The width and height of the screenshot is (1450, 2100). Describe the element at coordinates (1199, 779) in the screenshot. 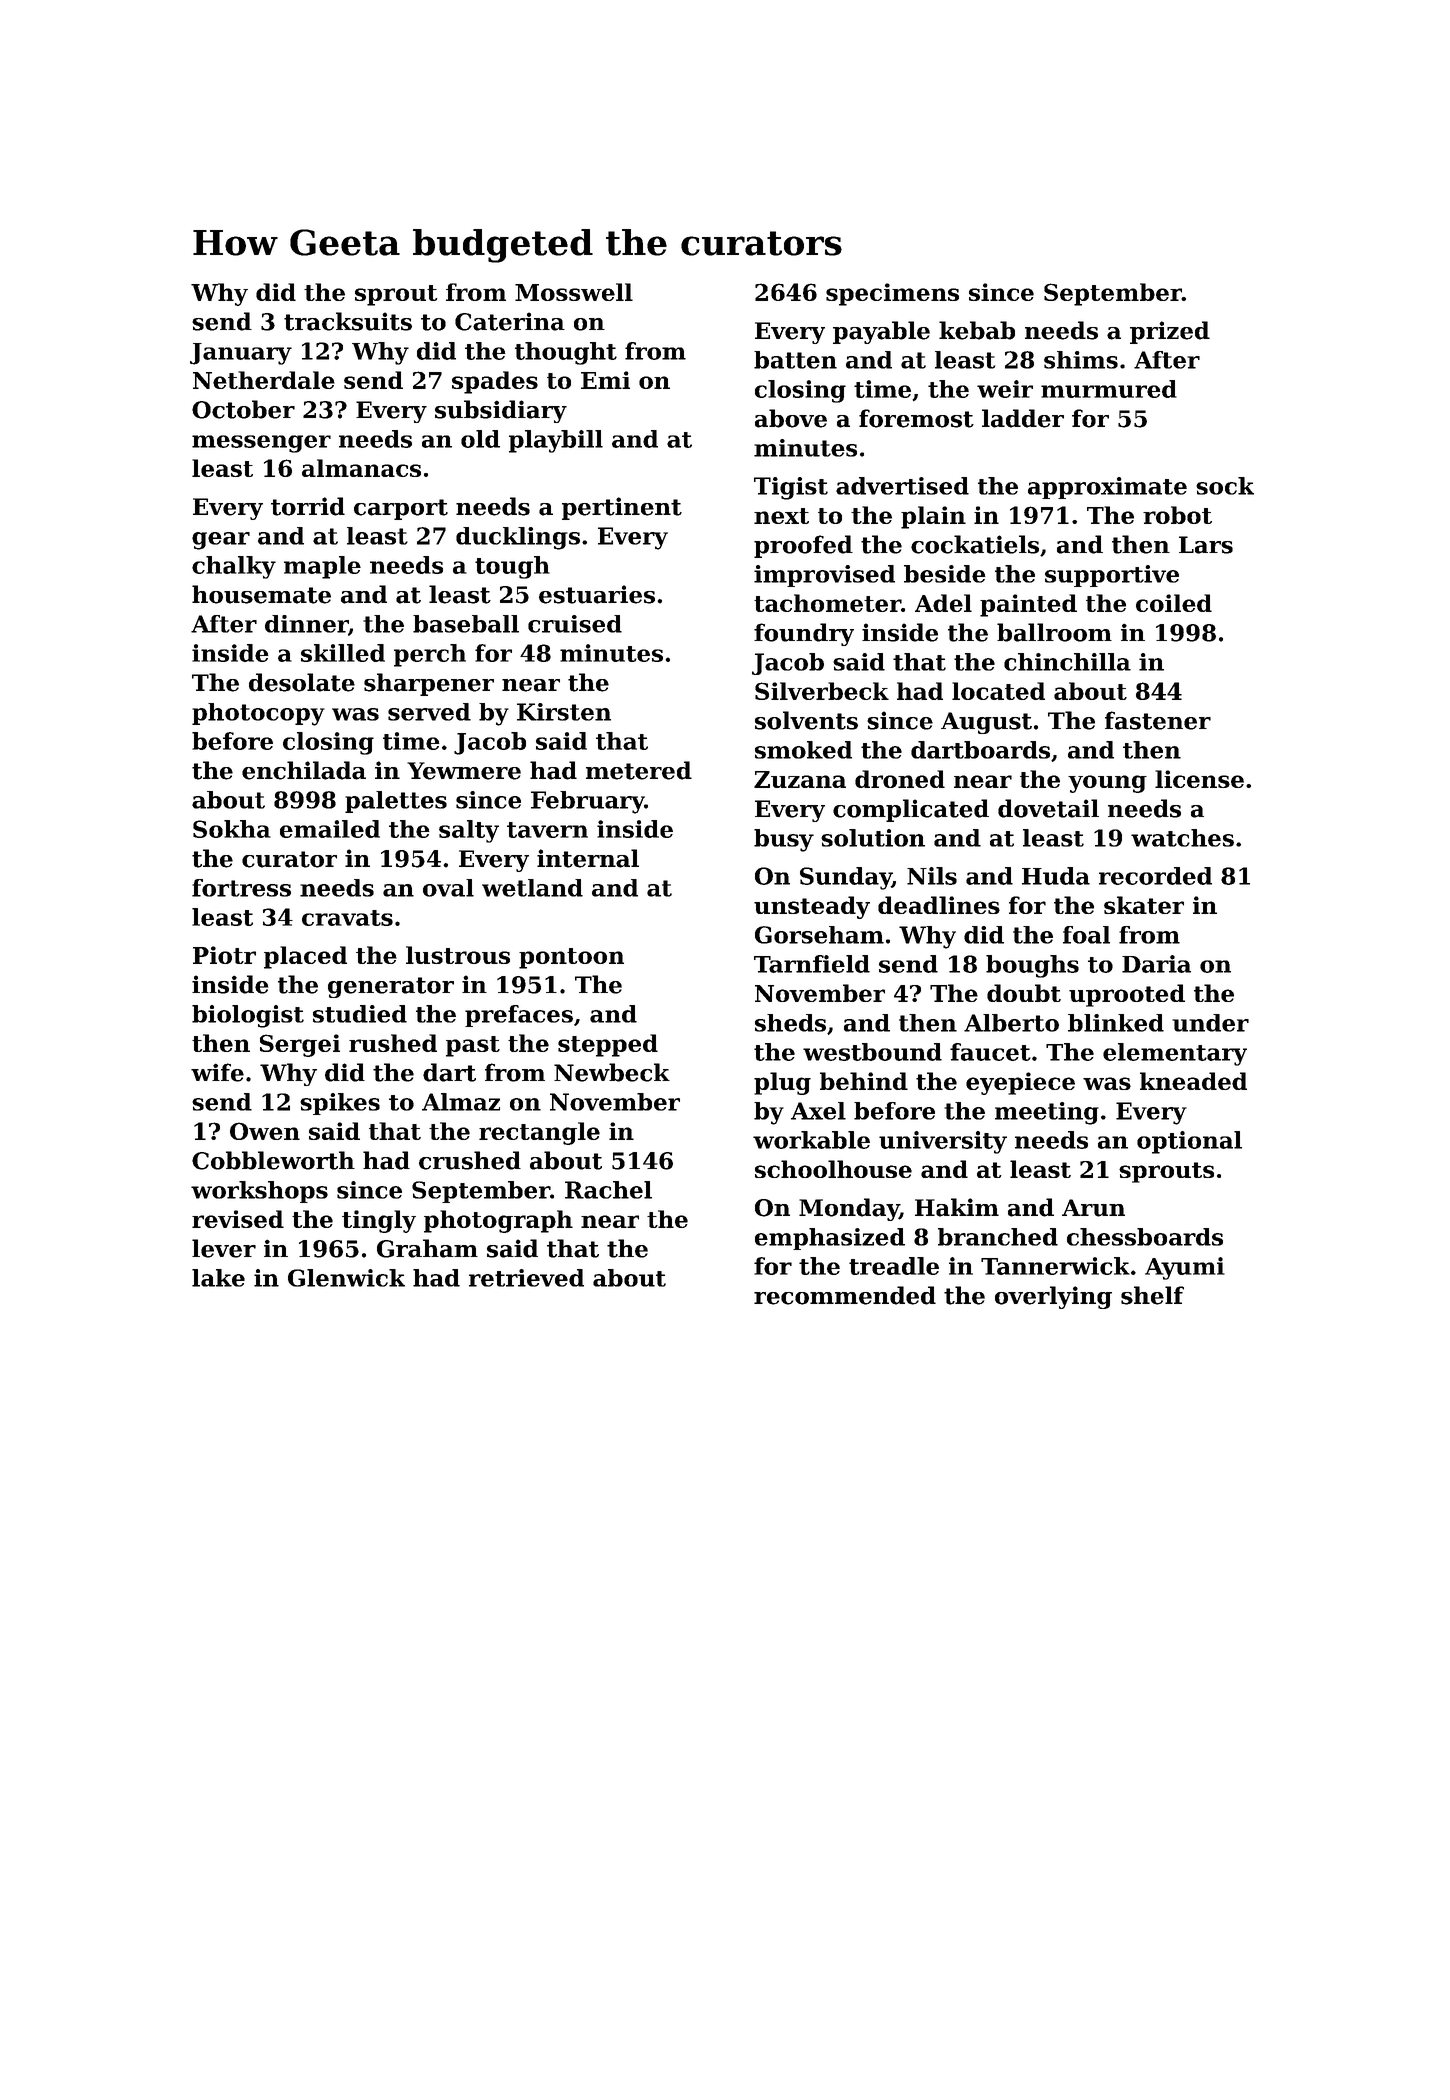

I see `license` at that location.
